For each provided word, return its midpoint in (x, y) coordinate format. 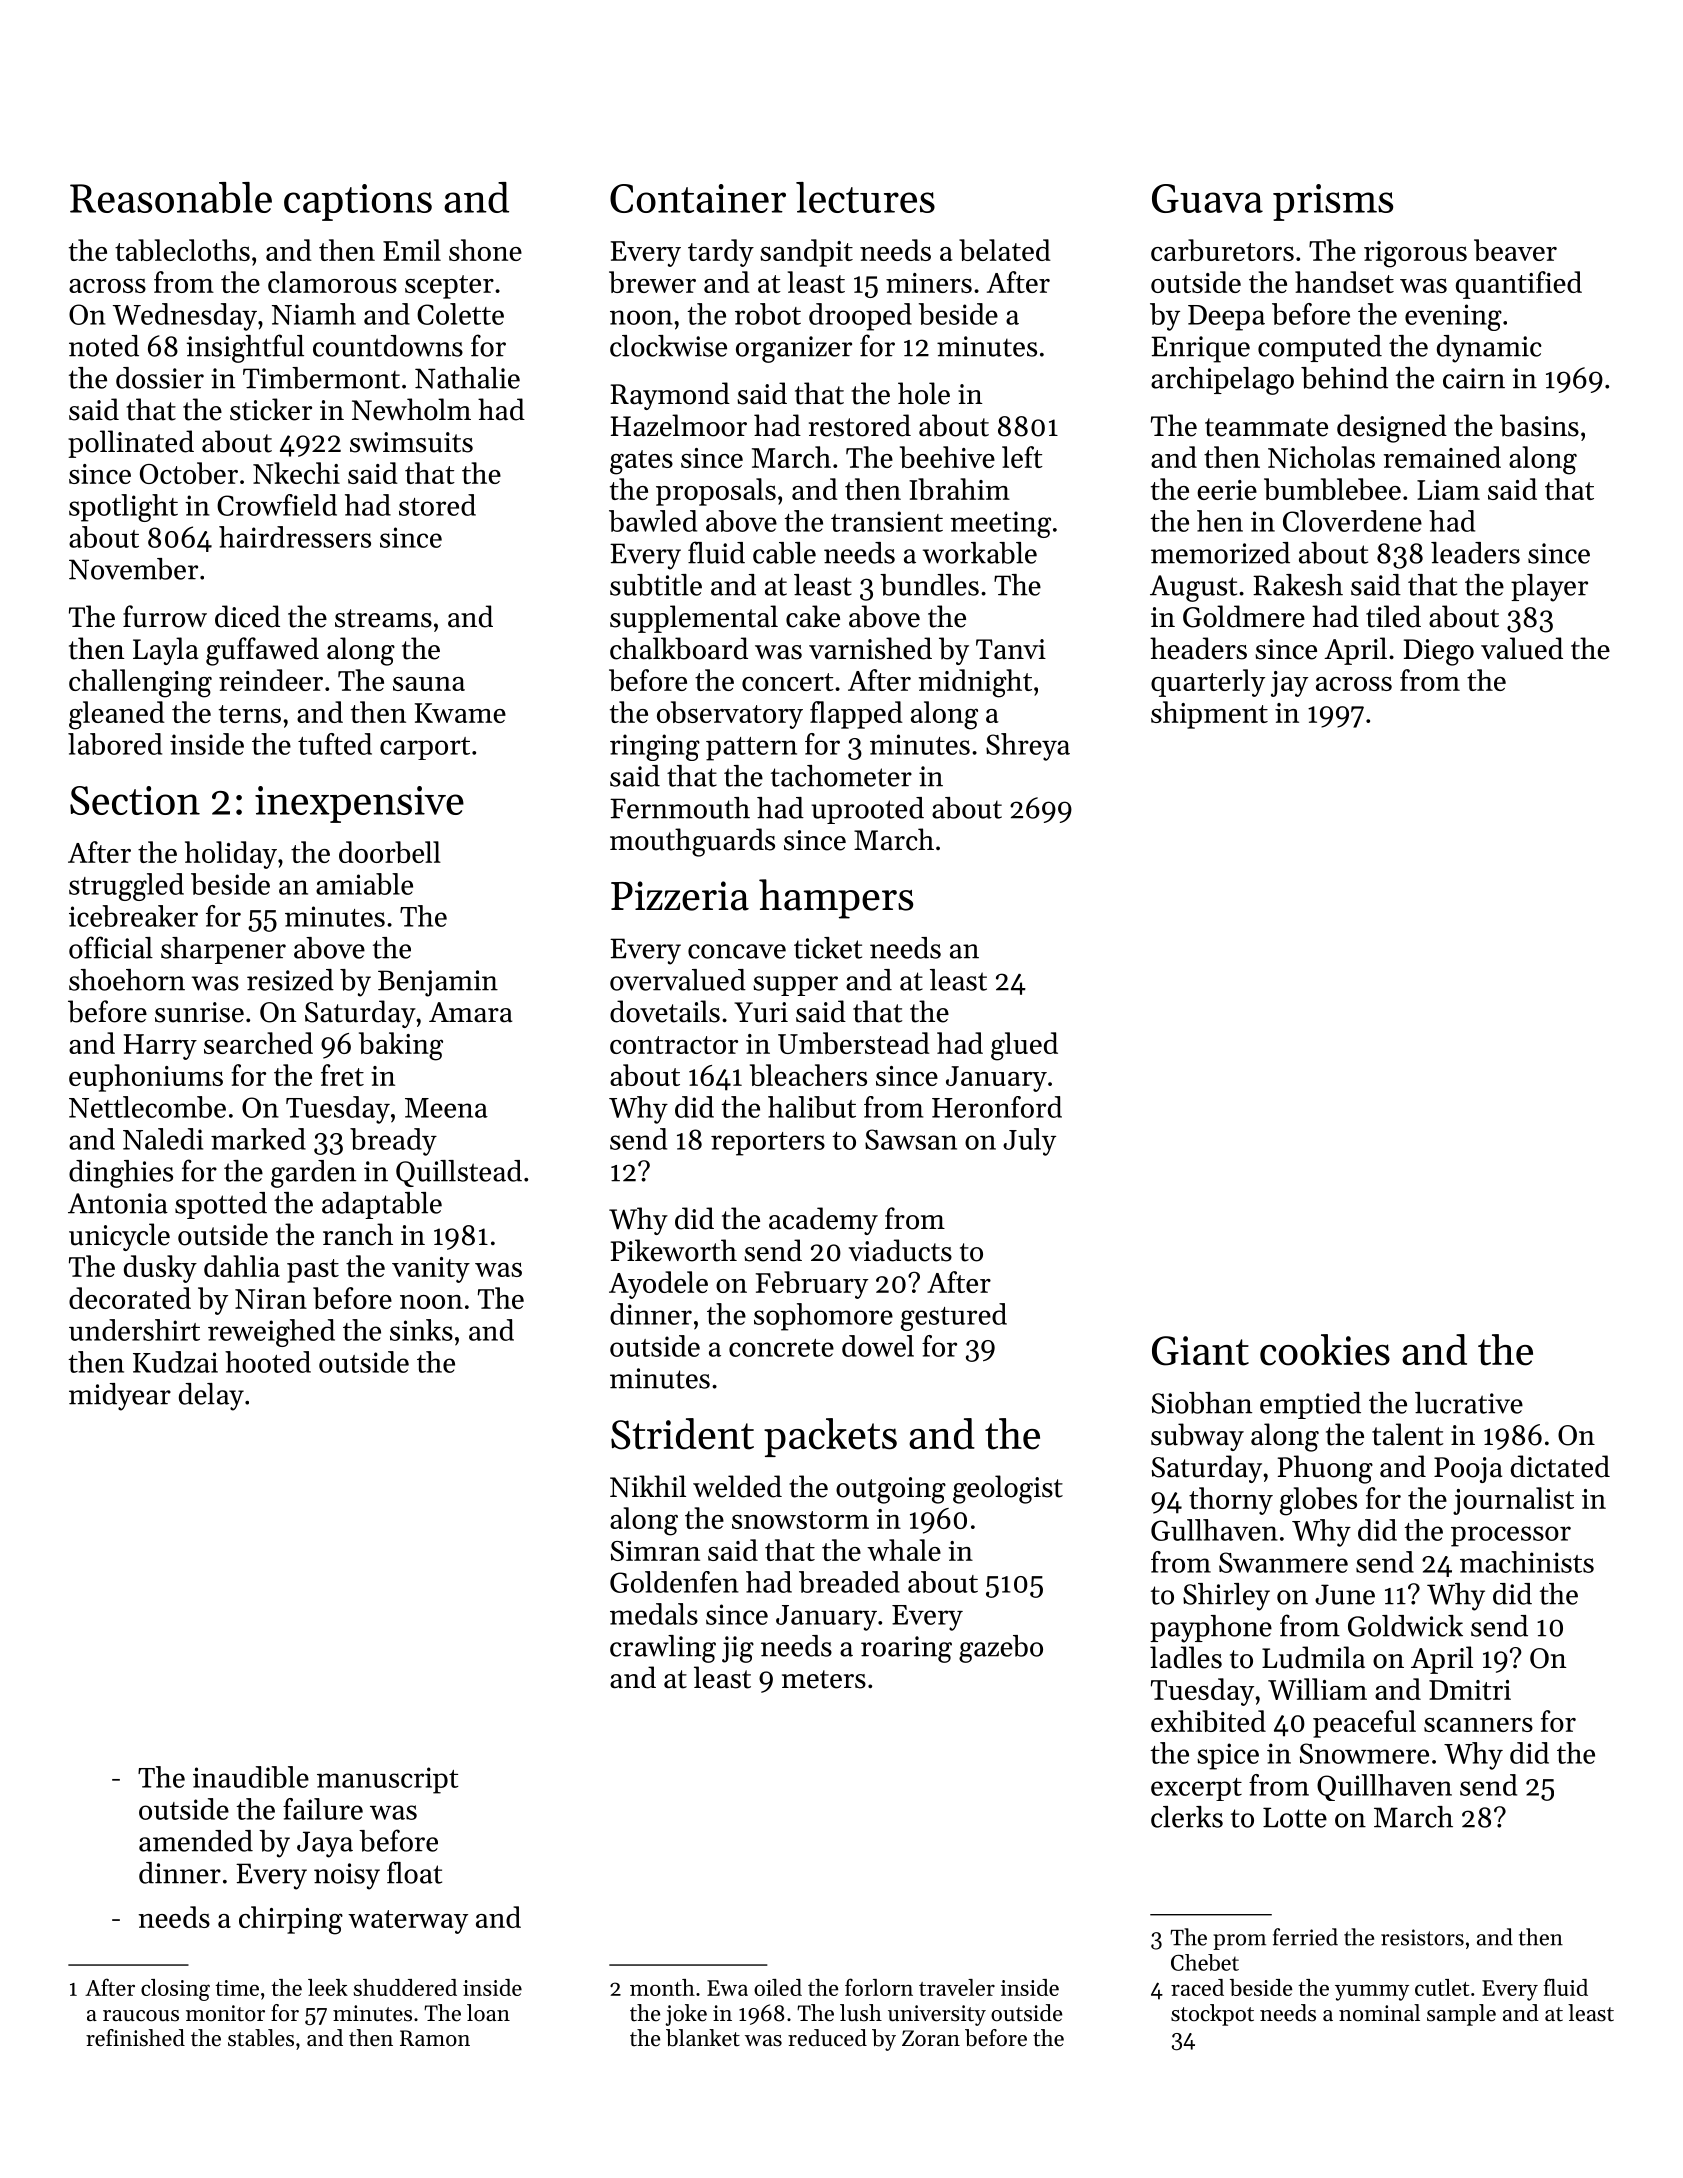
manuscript (388, 1780)
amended (196, 1841)
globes (1318, 1501)
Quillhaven (1384, 1787)
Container (698, 198)
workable (980, 553)
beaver (1515, 250)
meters (824, 1679)
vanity (431, 1270)
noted (104, 346)
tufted (335, 744)
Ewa (727, 1988)
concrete (781, 1348)
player (1549, 588)
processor (1511, 1536)
